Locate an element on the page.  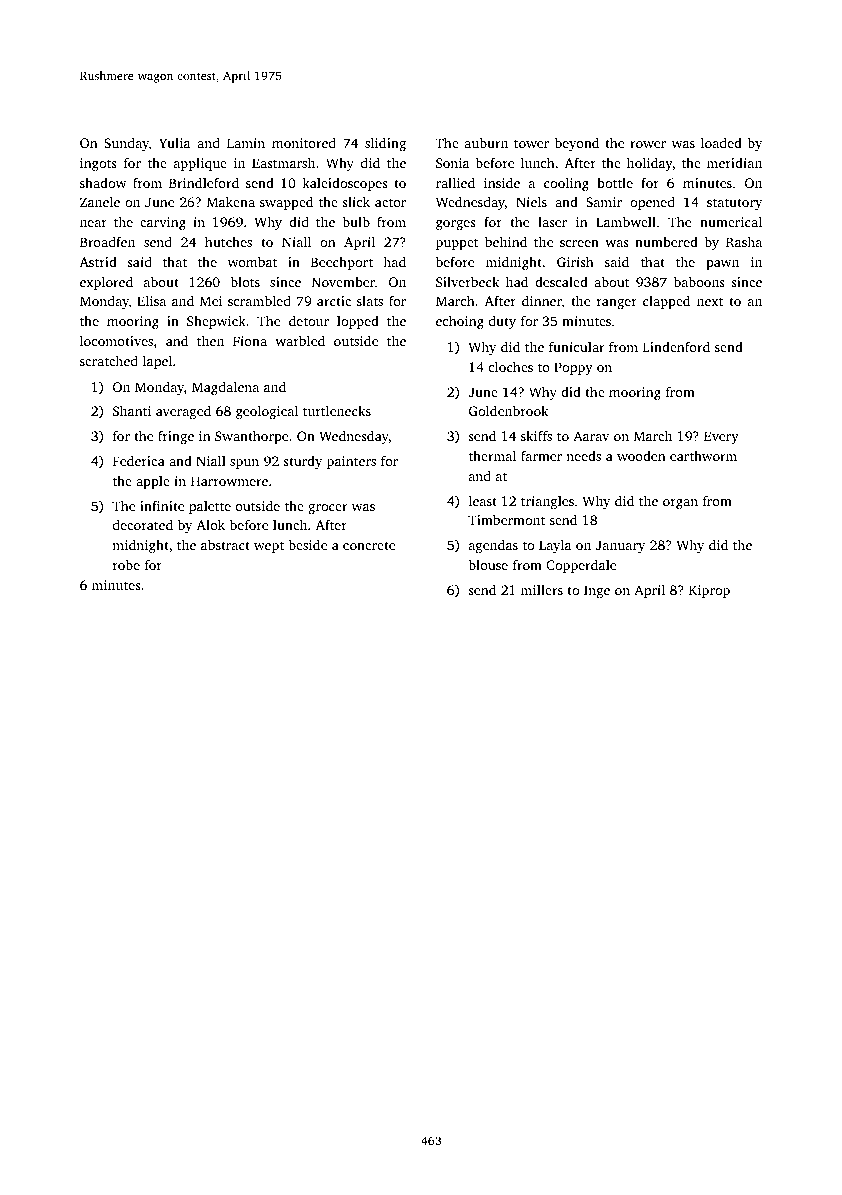
loaded is located at coordinates (721, 142).
